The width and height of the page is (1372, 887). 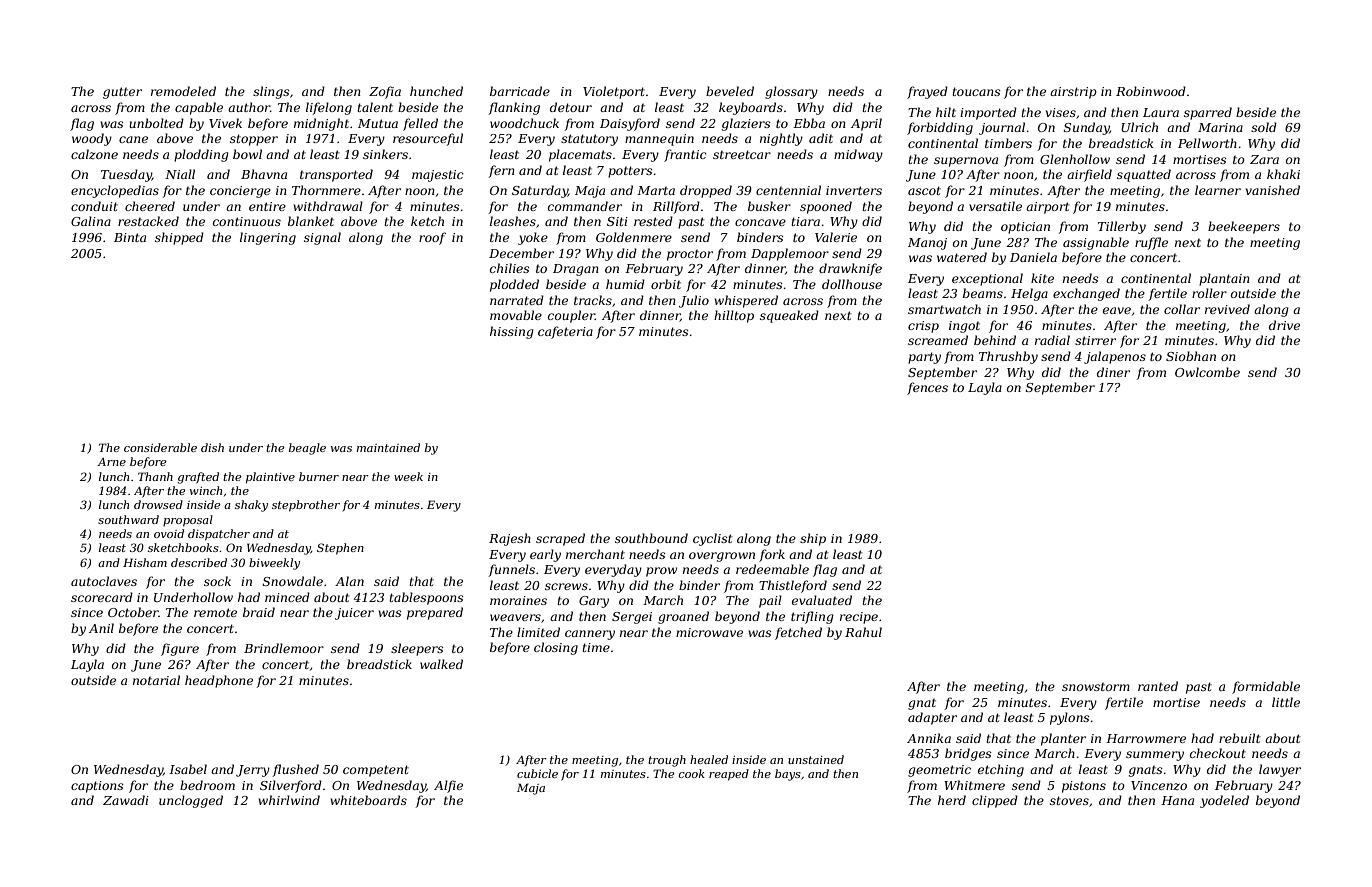 I want to click on southbound, so click(x=651, y=538).
